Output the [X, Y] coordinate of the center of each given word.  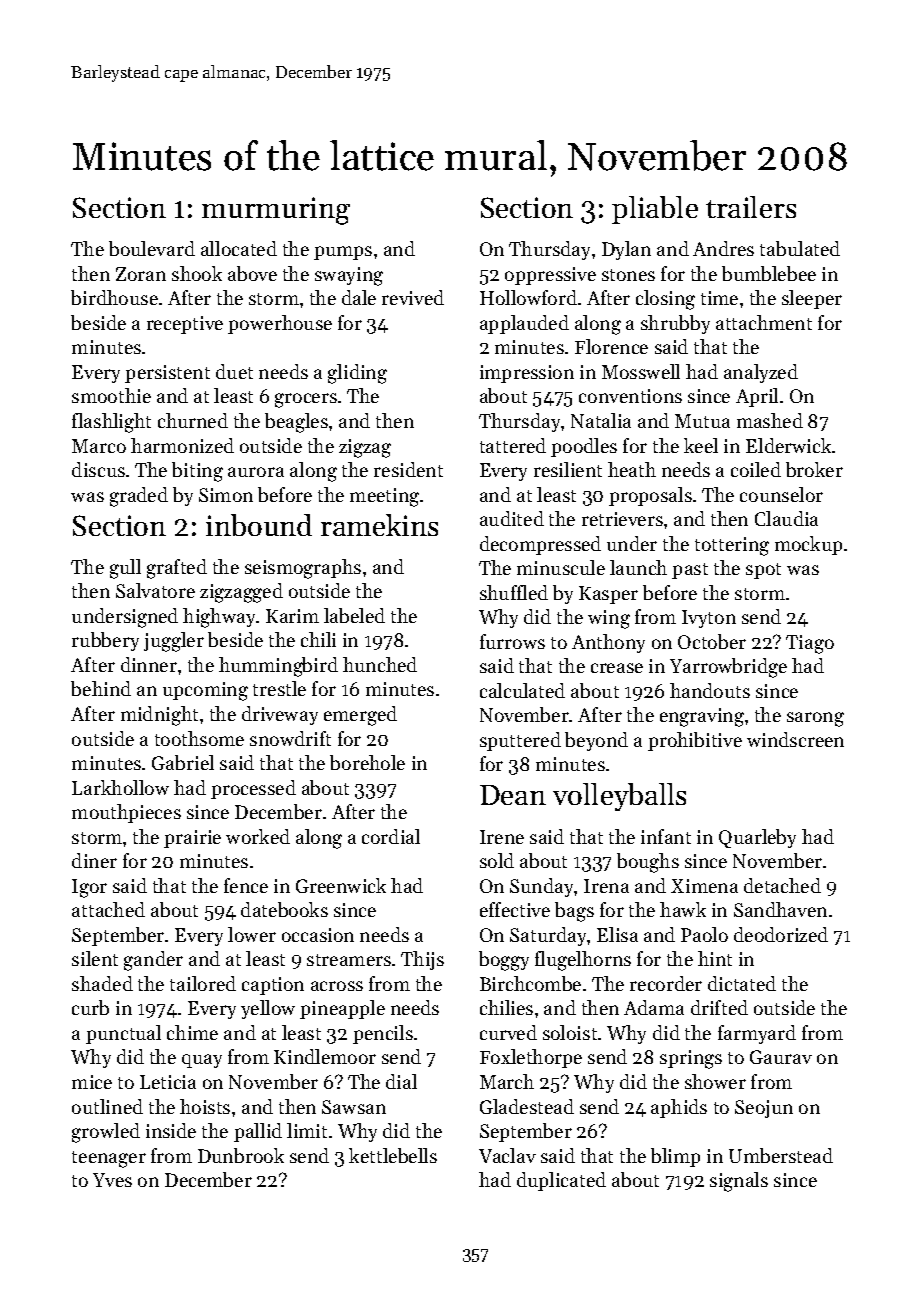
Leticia [168, 1082]
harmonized [182, 445]
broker [814, 469]
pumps [343, 253]
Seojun [764, 1109]
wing [609, 619]
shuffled [514, 592]
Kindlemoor [325, 1056]
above [252, 273]
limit [307, 1130]
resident [408, 469]
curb [90, 1007]
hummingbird [278, 667]
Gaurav [781, 1057]
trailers [751, 207]
